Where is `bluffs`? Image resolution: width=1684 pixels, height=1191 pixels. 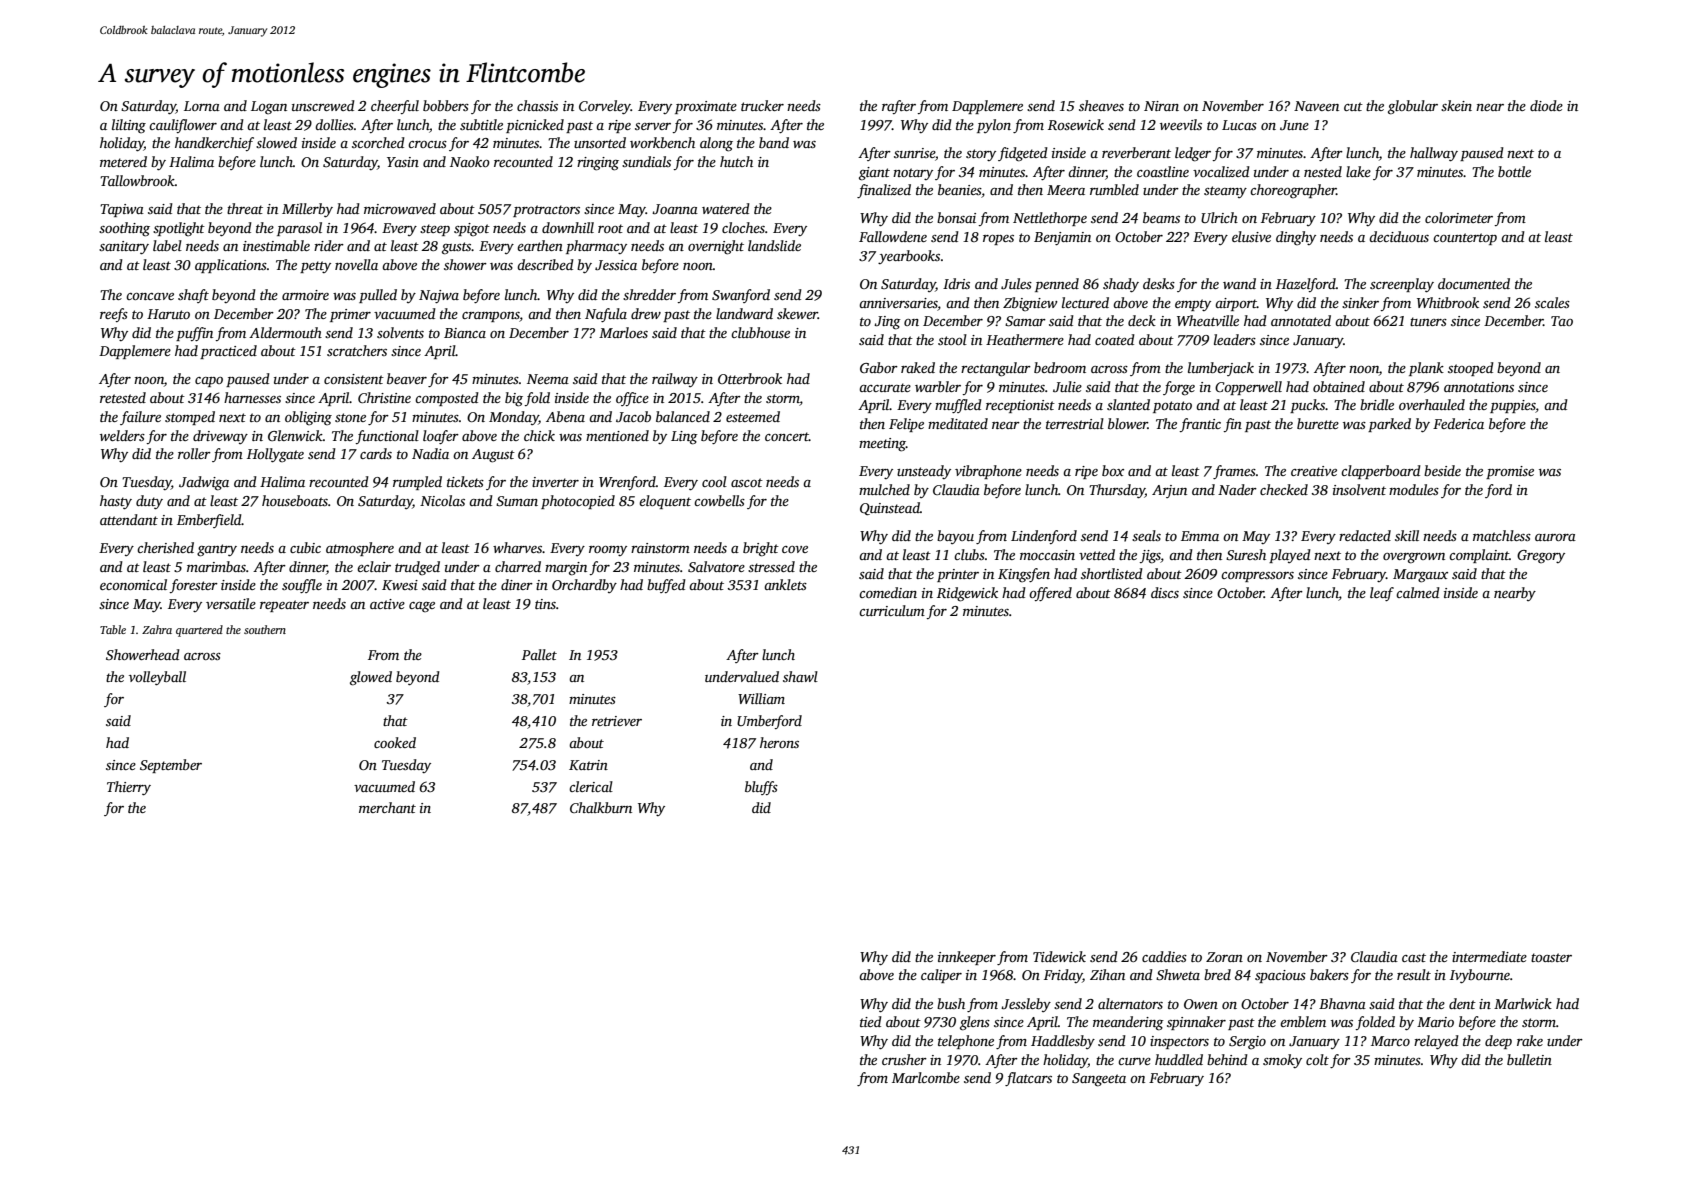
bluffs is located at coordinates (761, 788).
